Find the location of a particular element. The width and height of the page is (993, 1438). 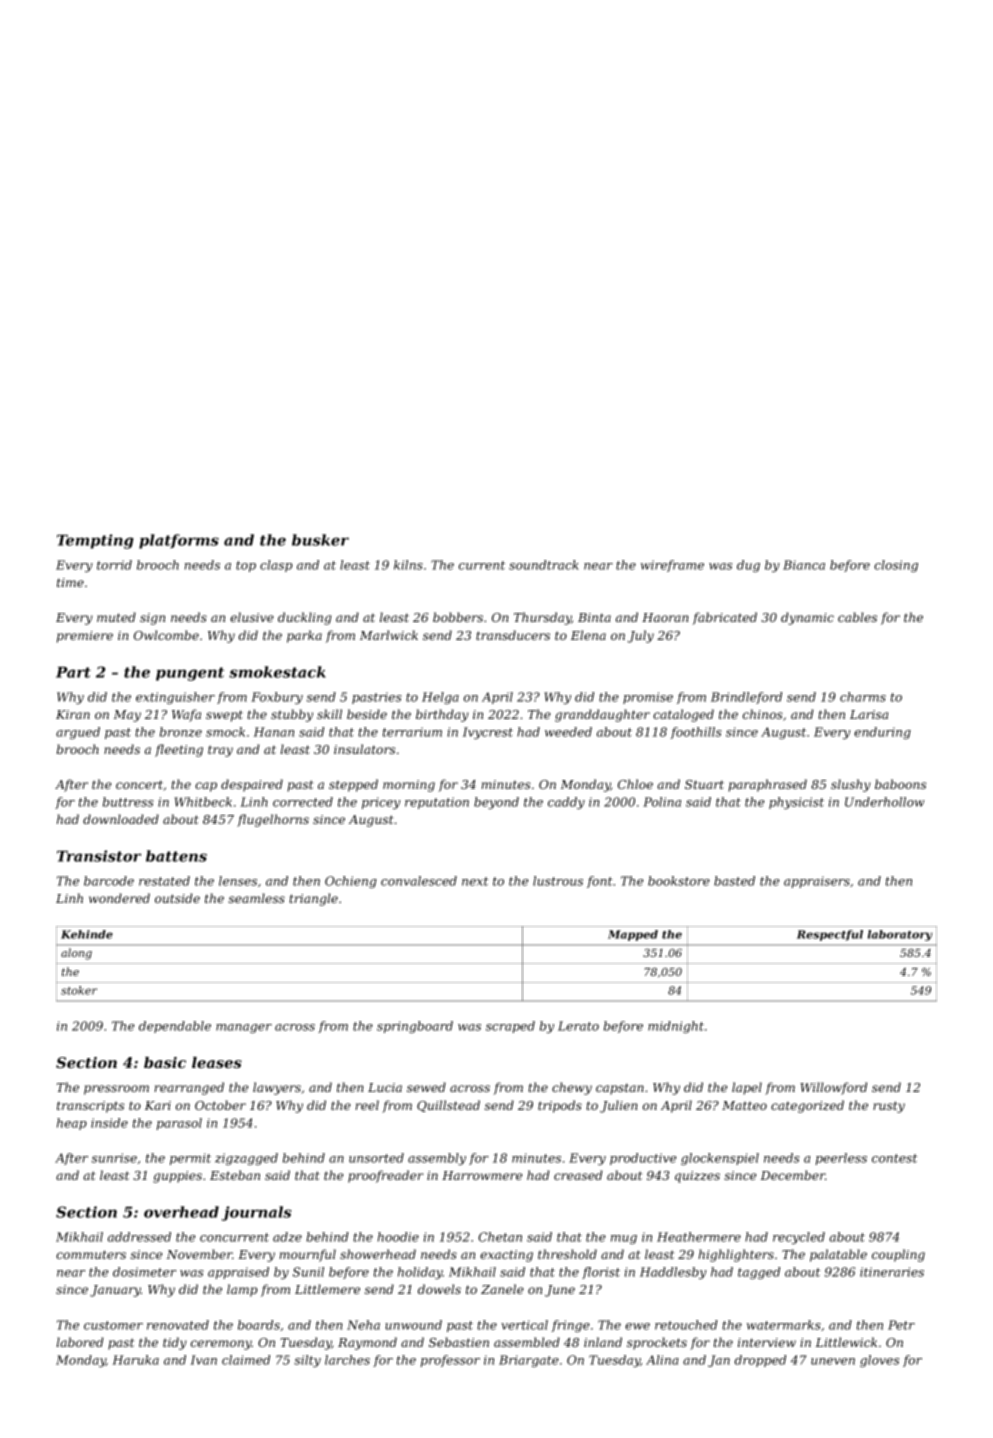

Briargate is located at coordinates (529, 1361).
